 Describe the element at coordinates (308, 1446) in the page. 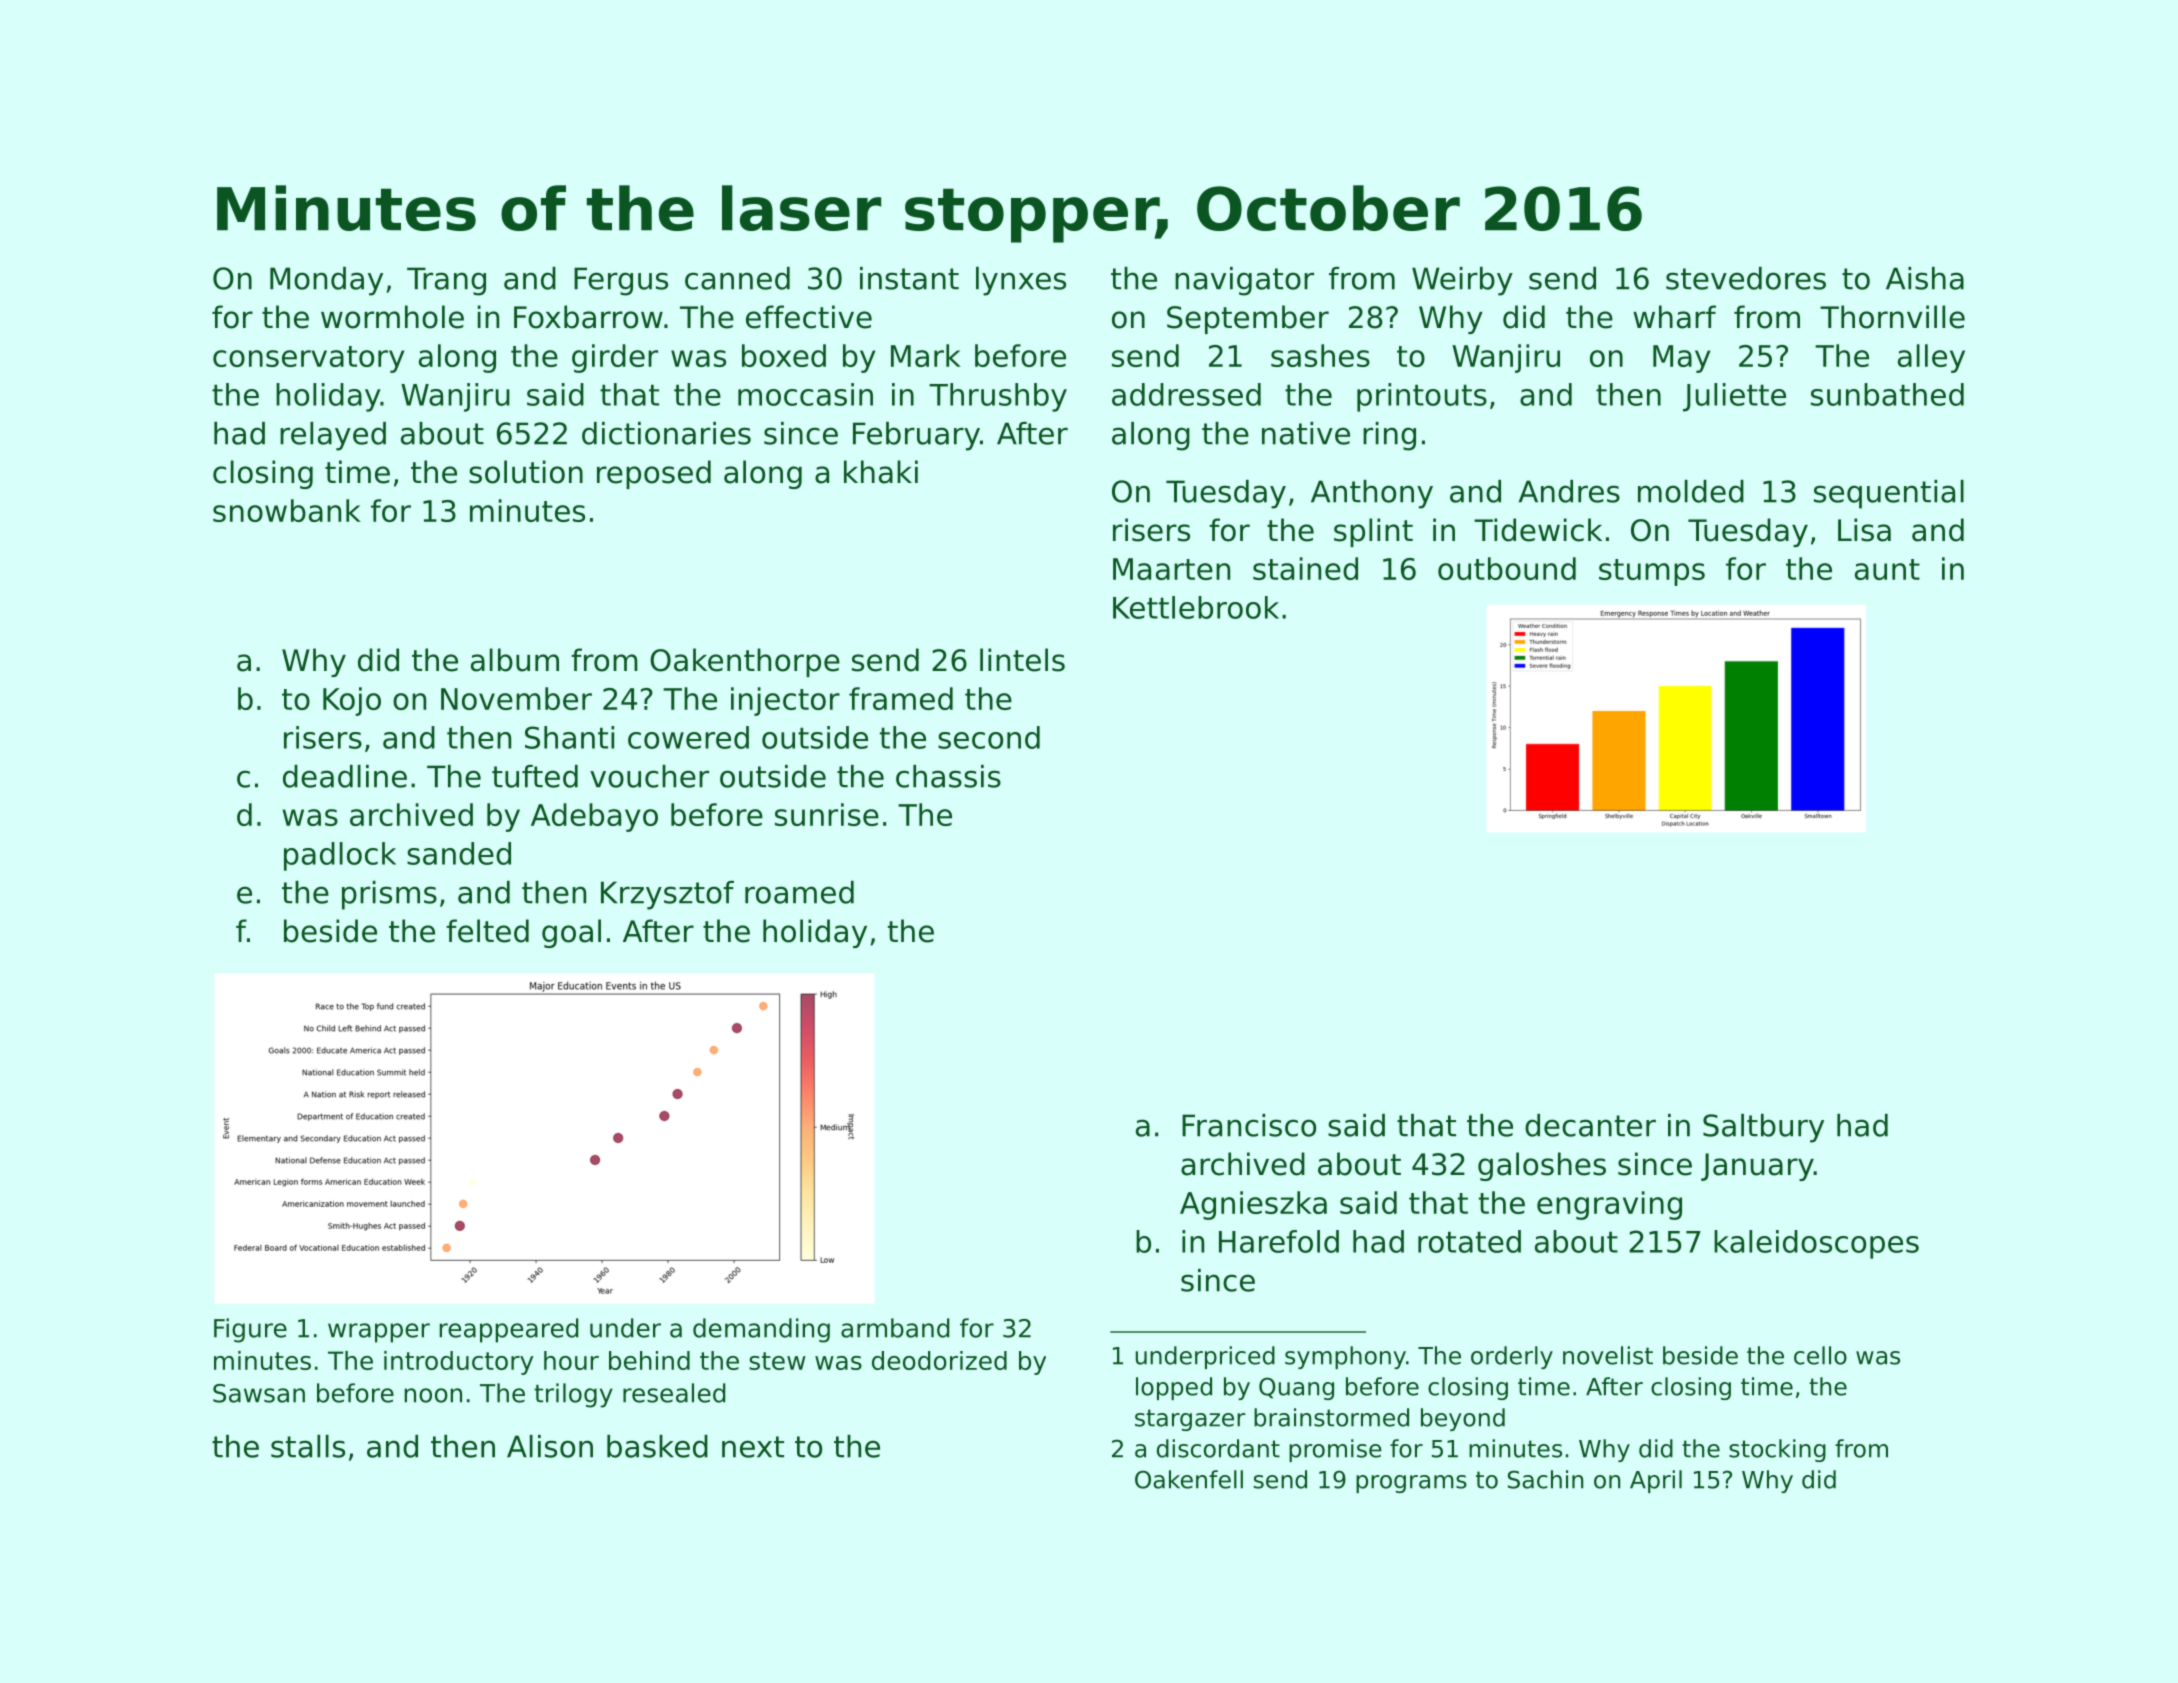

I see `stalls` at that location.
